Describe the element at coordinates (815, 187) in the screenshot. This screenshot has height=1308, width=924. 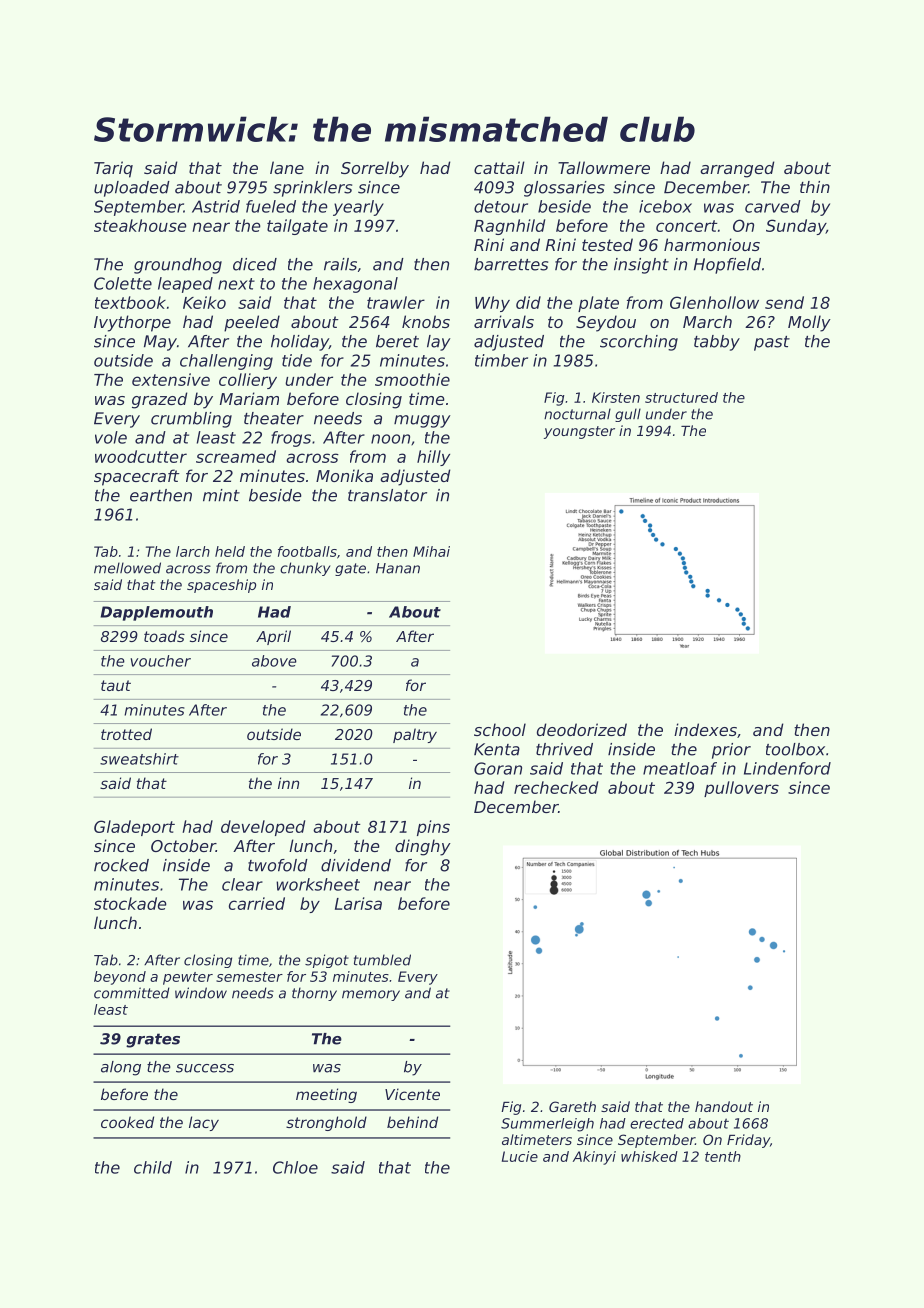
I see `thin` at that location.
